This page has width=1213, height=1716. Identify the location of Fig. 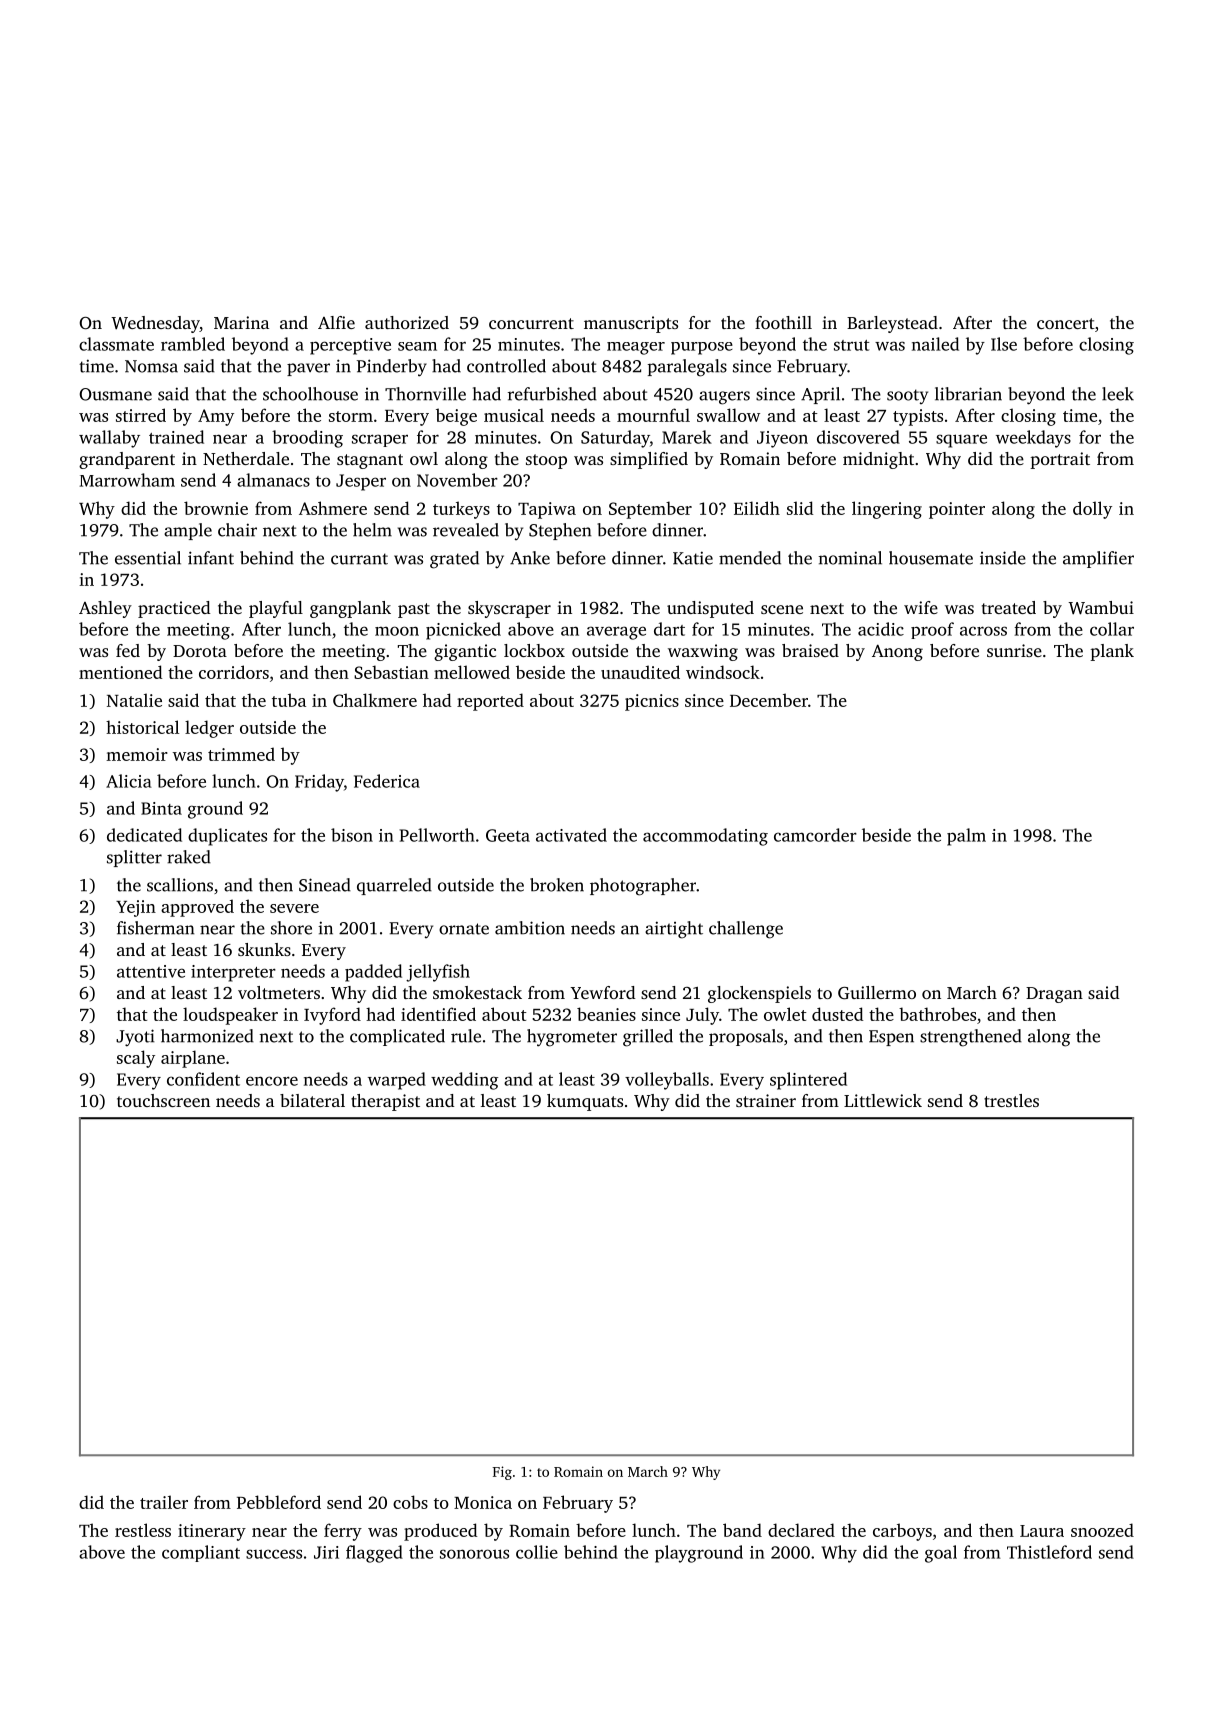
(502, 1473).
